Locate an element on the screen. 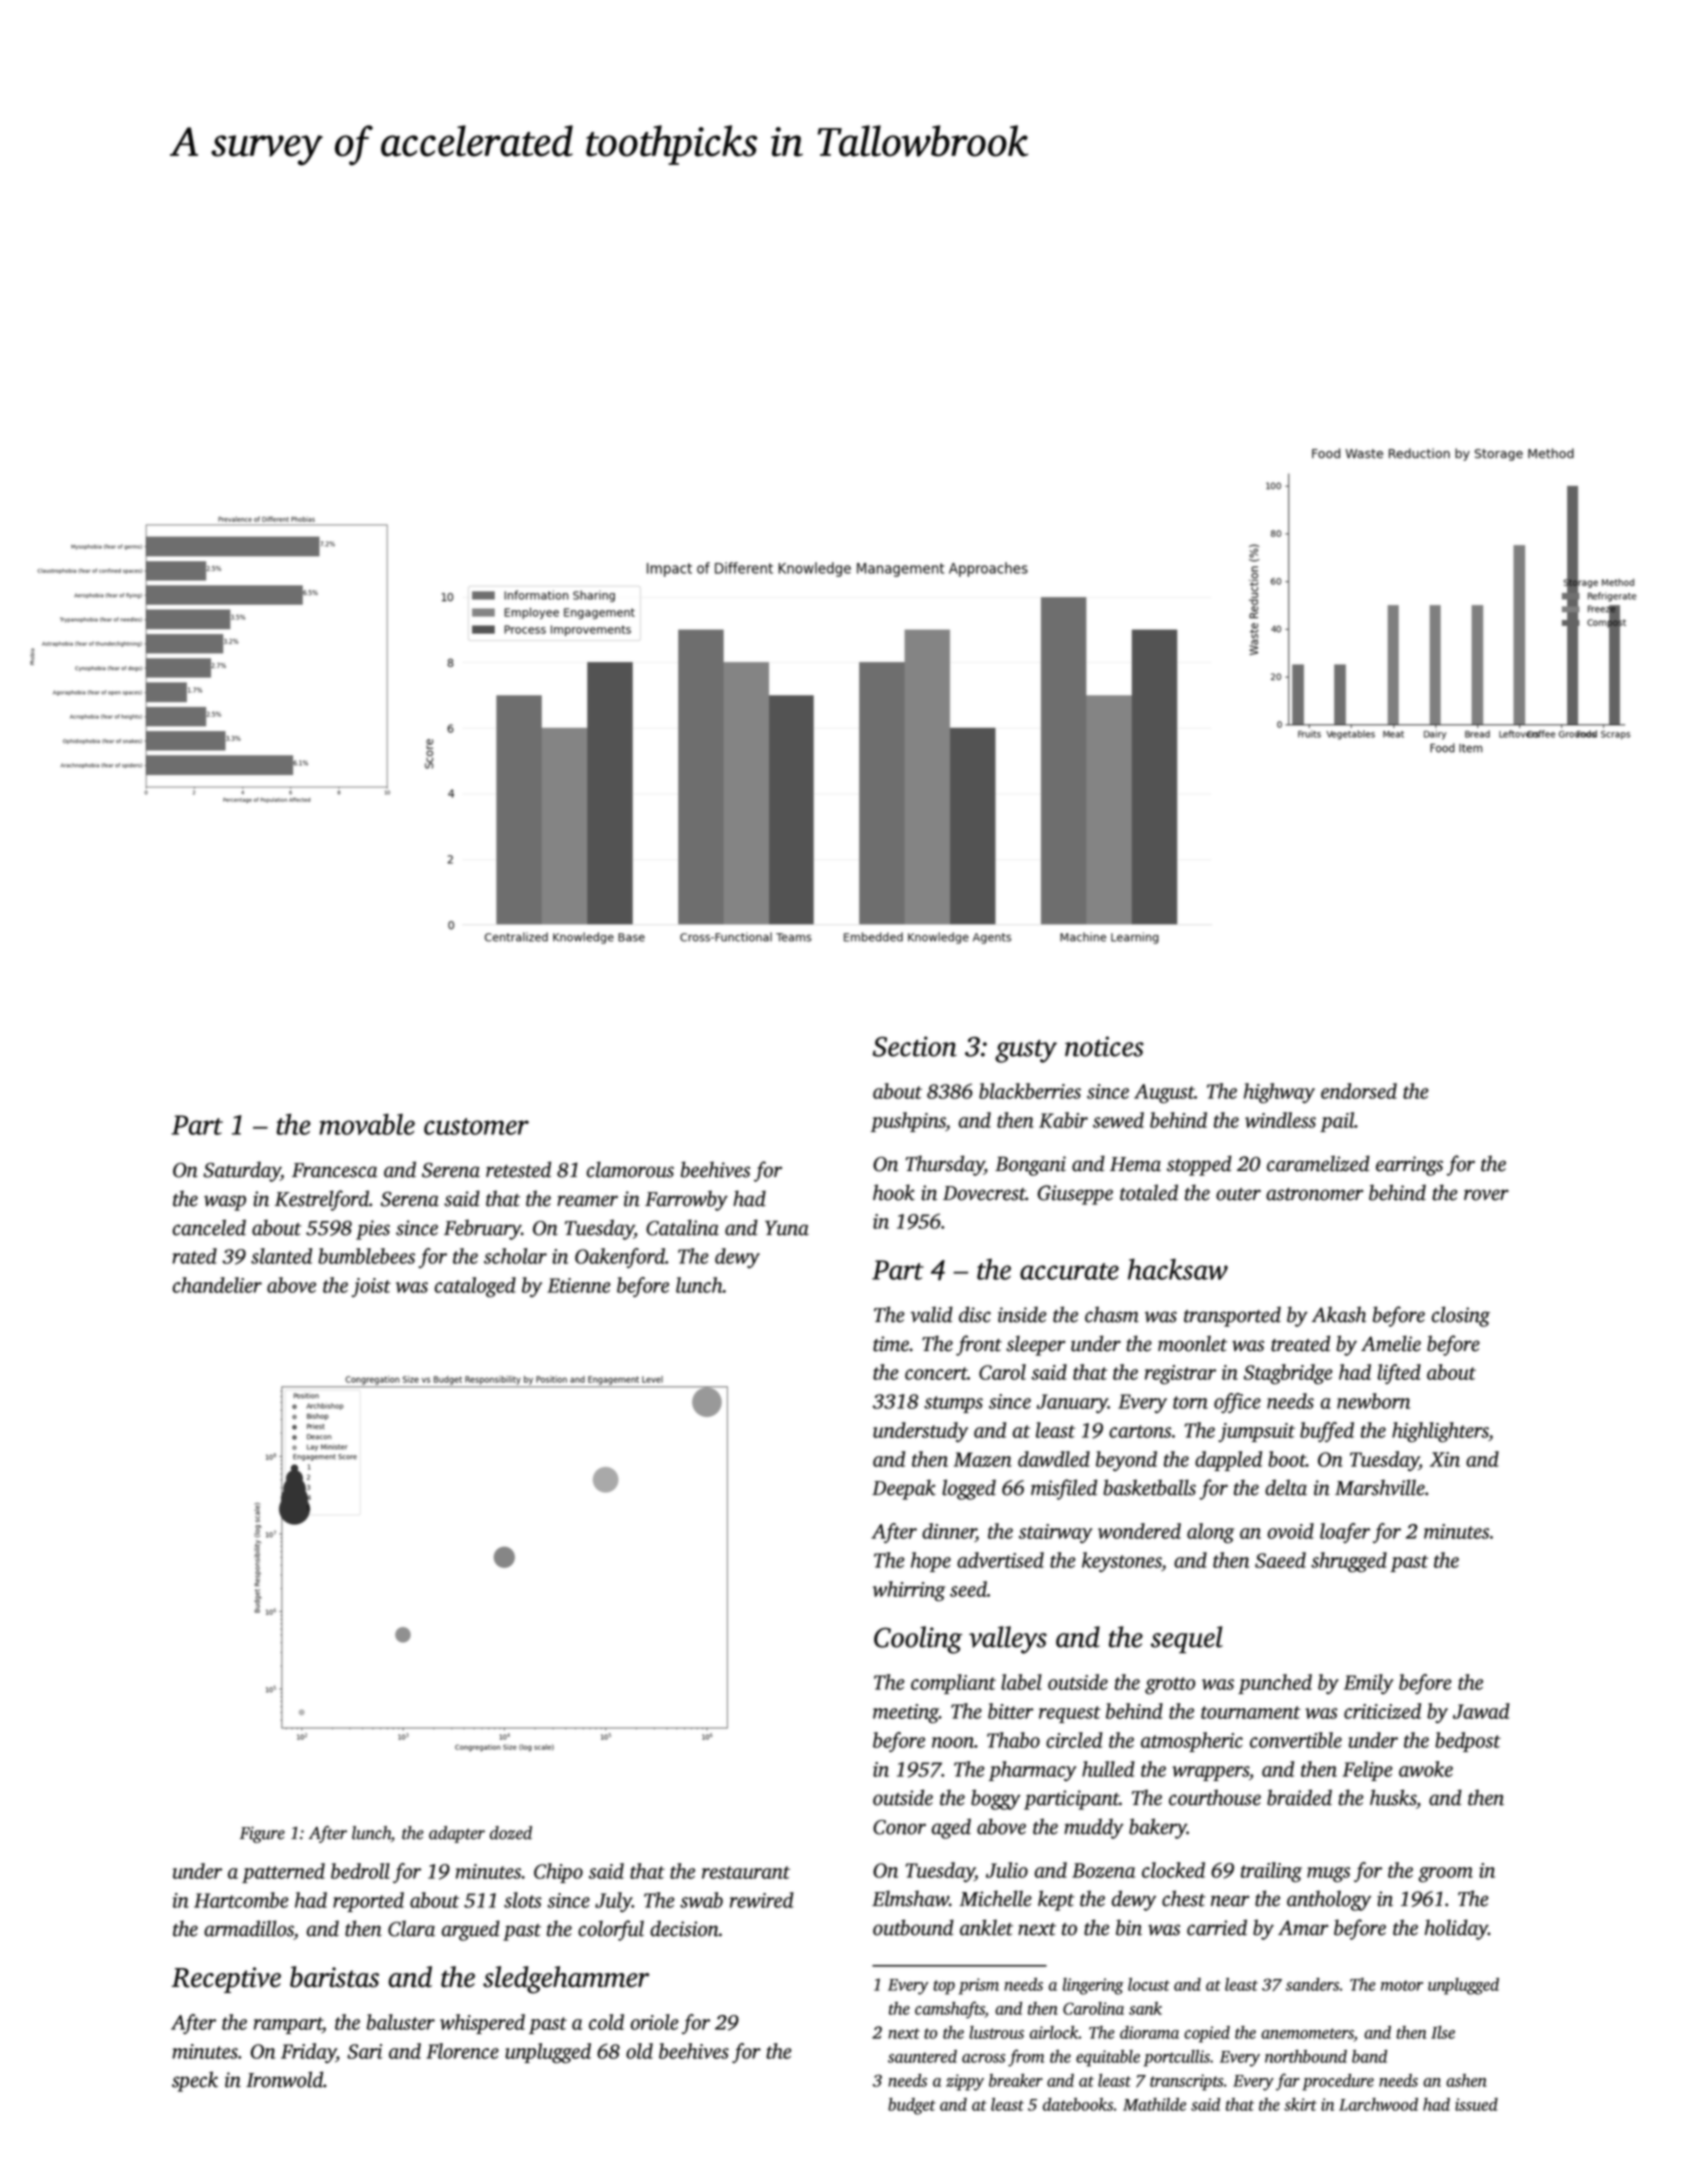  notices is located at coordinates (1104, 1046).
